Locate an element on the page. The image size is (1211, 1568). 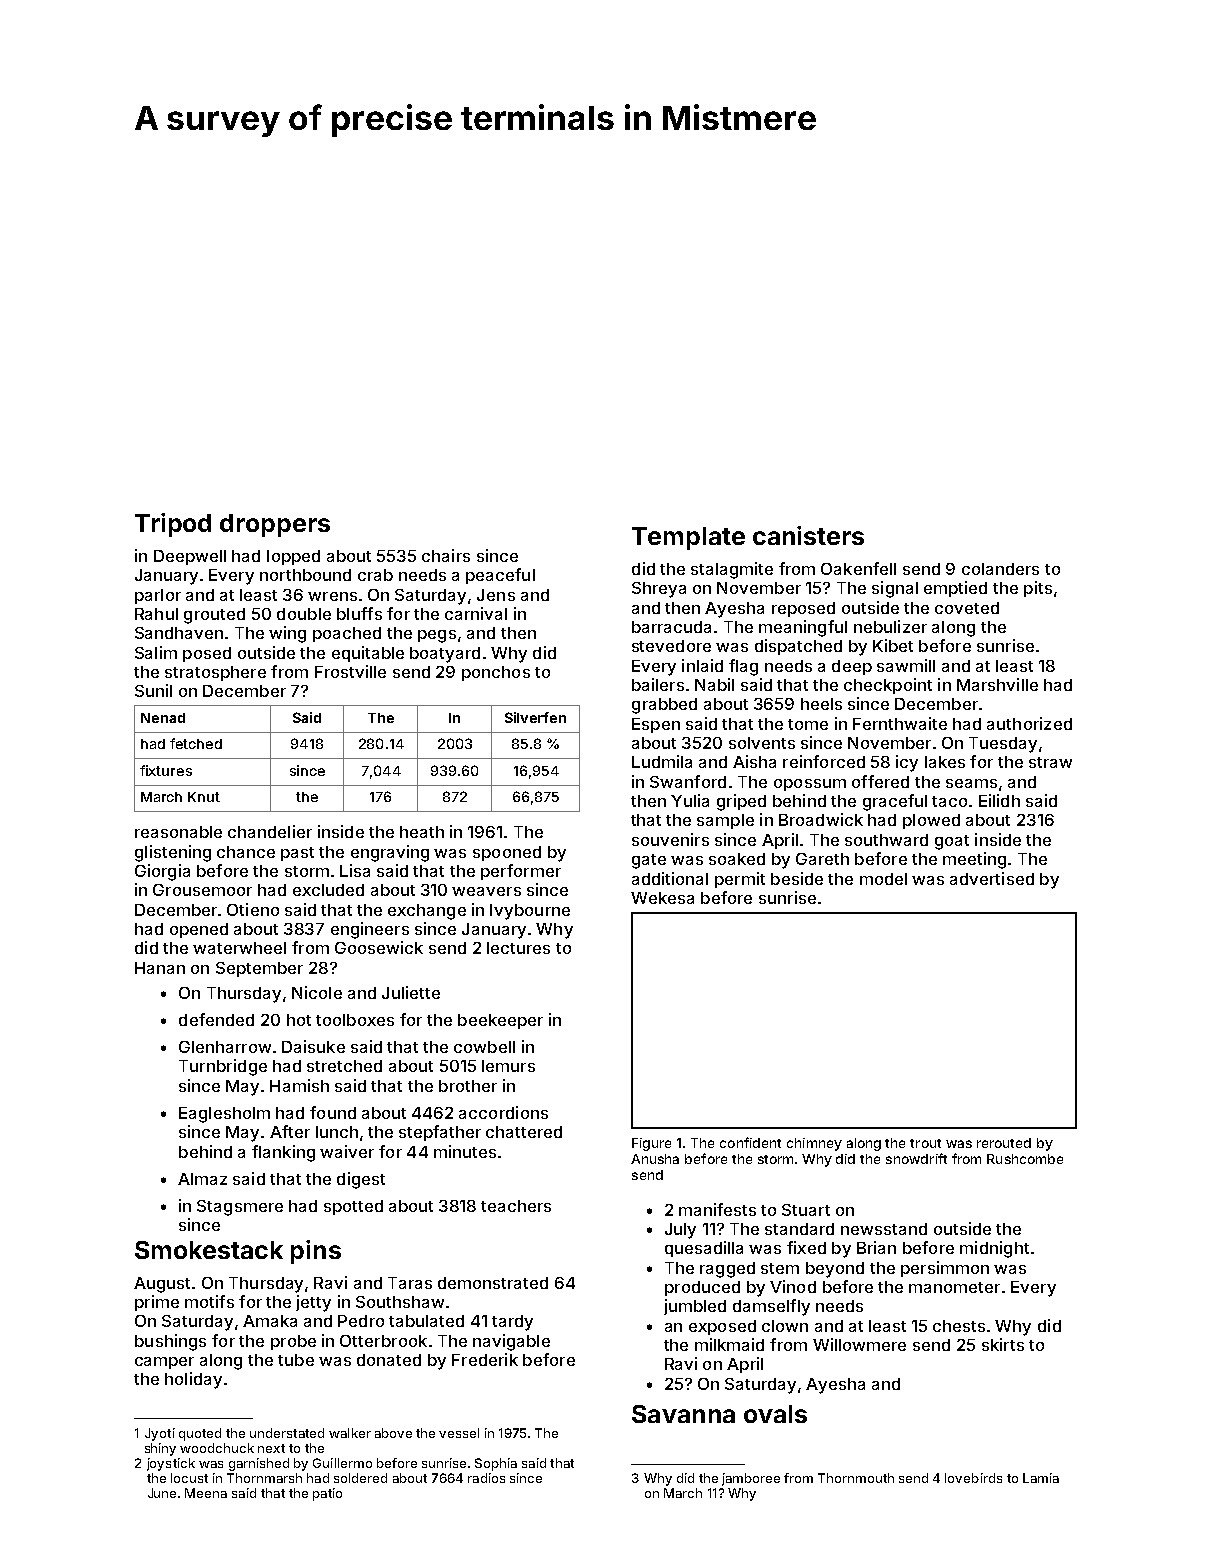
model is located at coordinates (883, 879).
